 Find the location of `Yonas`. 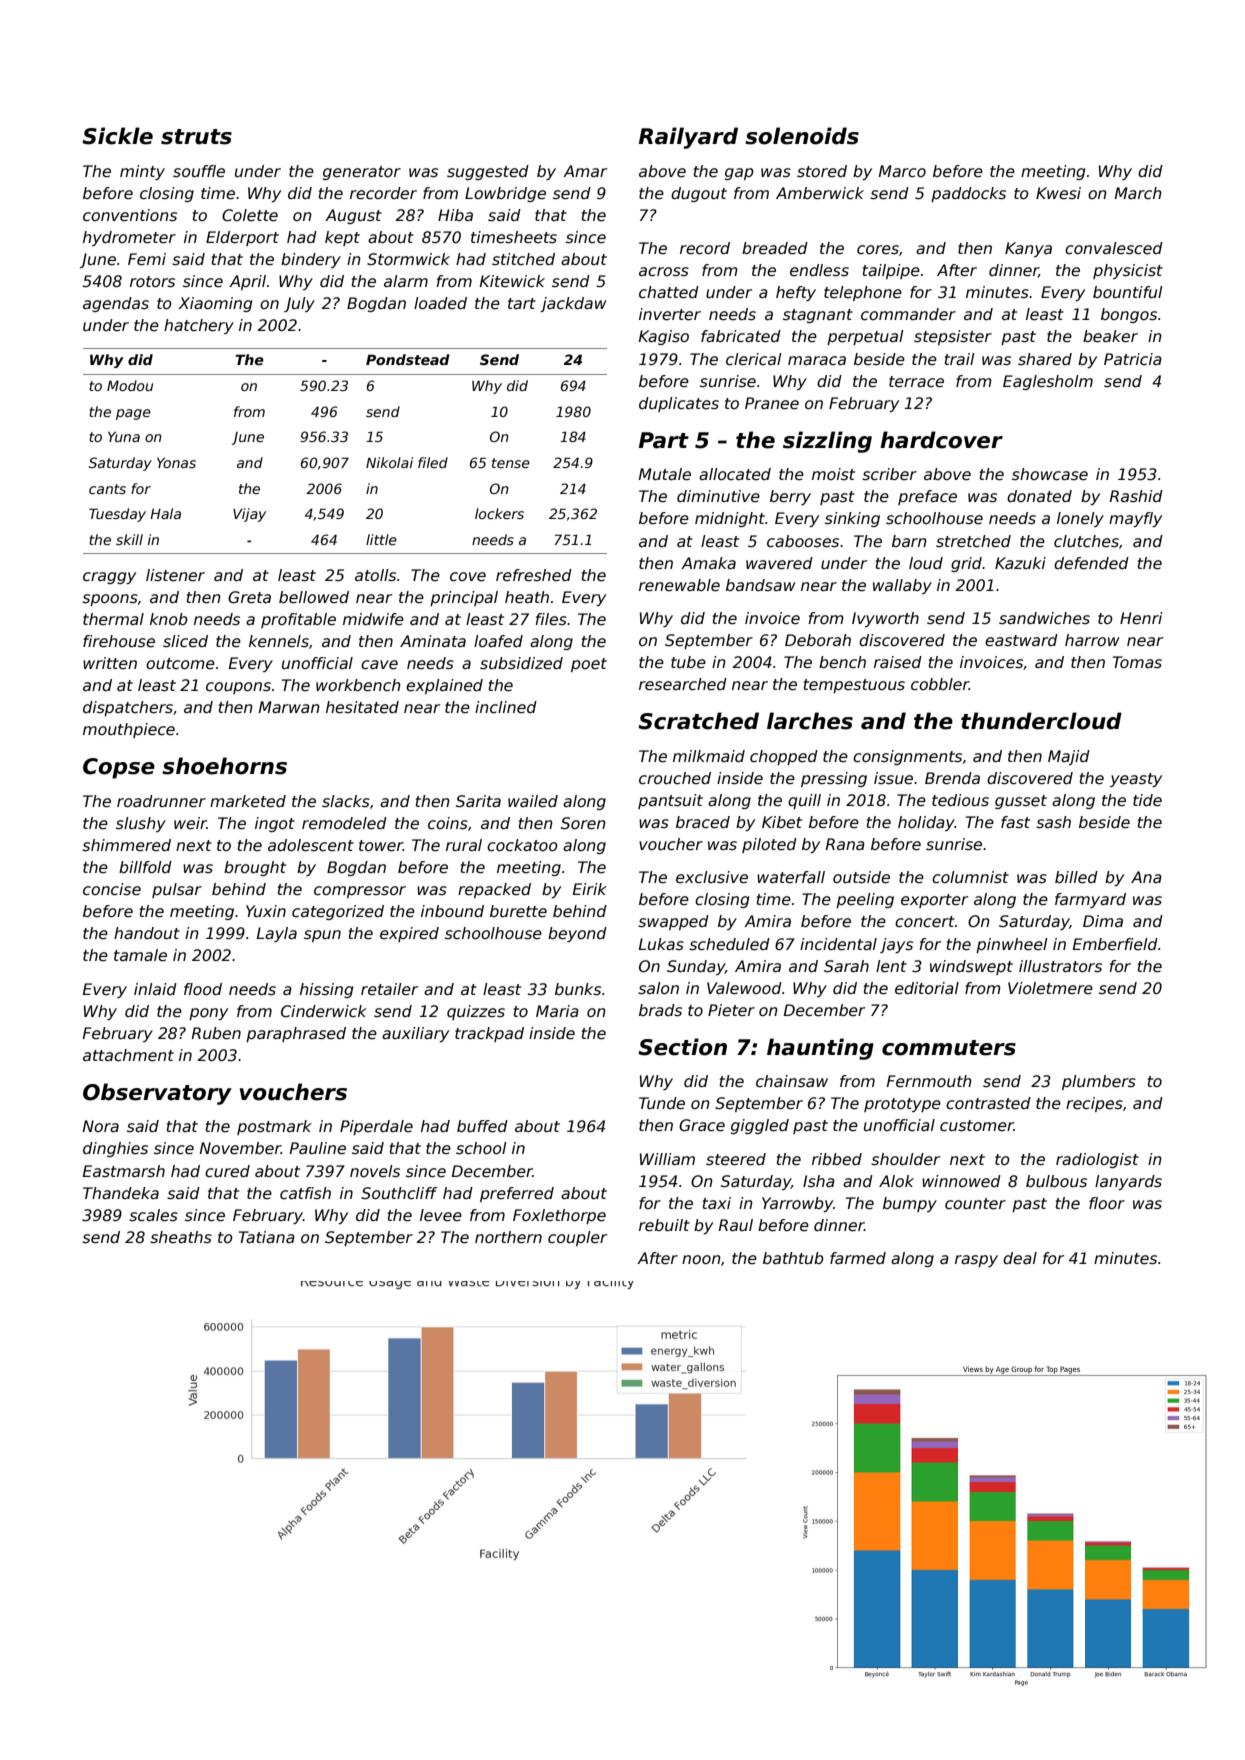

Yonas is located at coordinates (176, 463).
